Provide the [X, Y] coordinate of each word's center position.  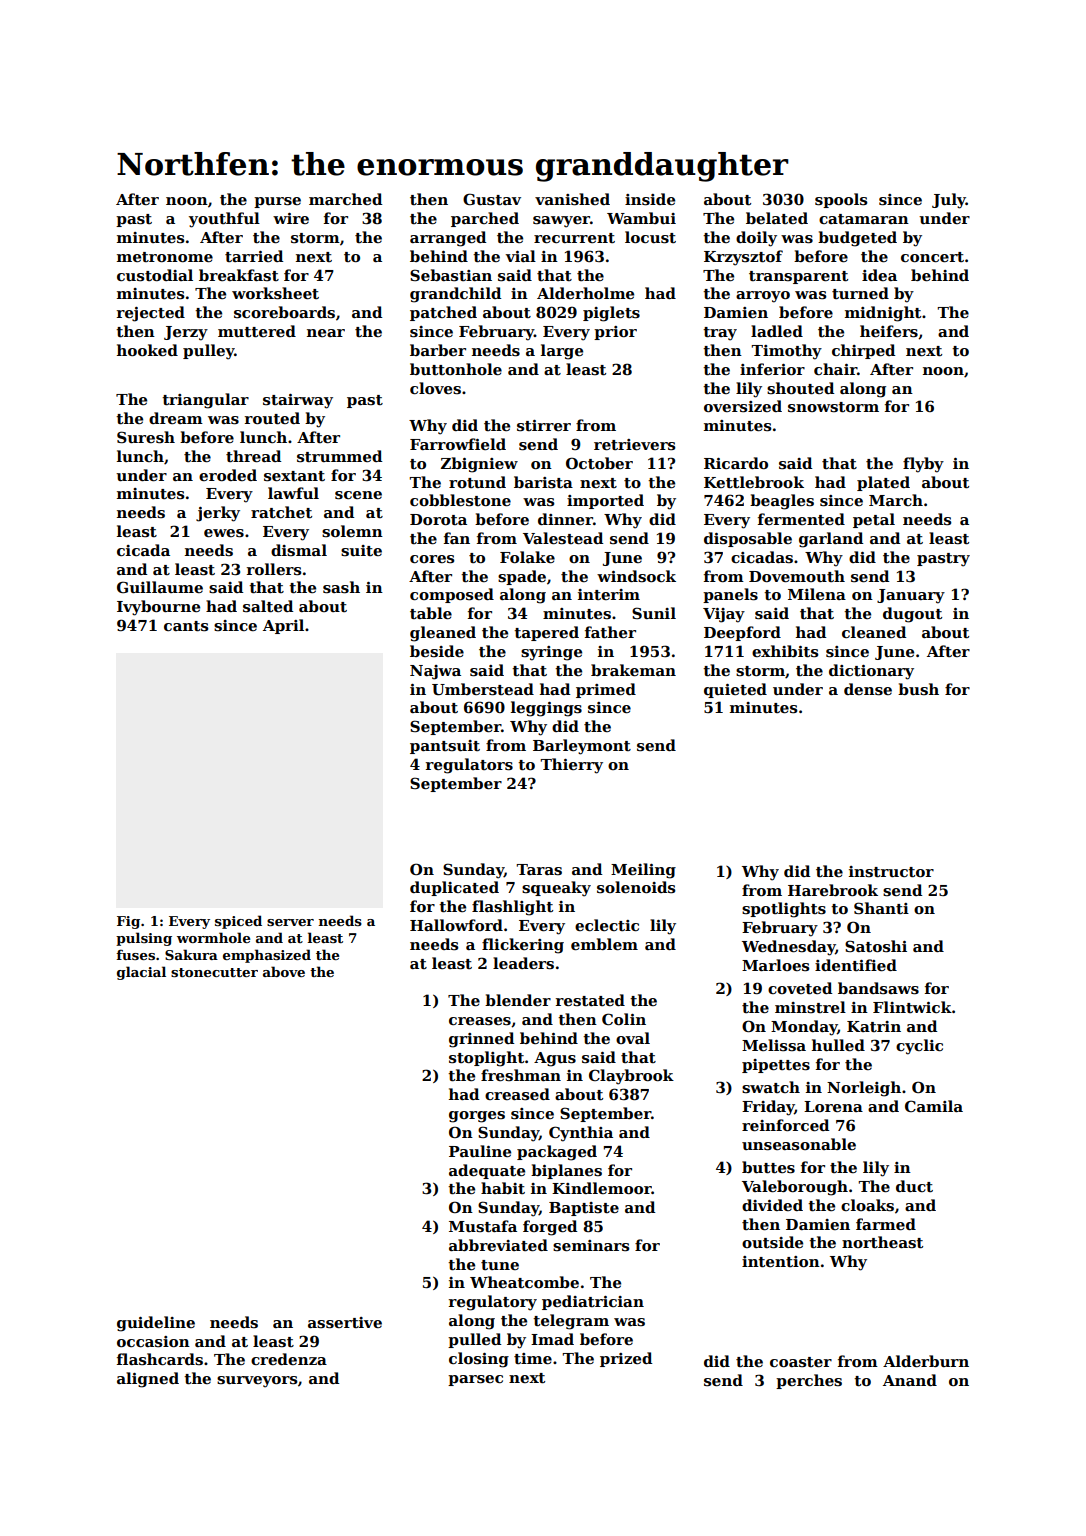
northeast [882, 1242]
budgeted [857, 239]
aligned [148, 1380]
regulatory [493, 1303]
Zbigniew [479, 465]
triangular [205, 401]
